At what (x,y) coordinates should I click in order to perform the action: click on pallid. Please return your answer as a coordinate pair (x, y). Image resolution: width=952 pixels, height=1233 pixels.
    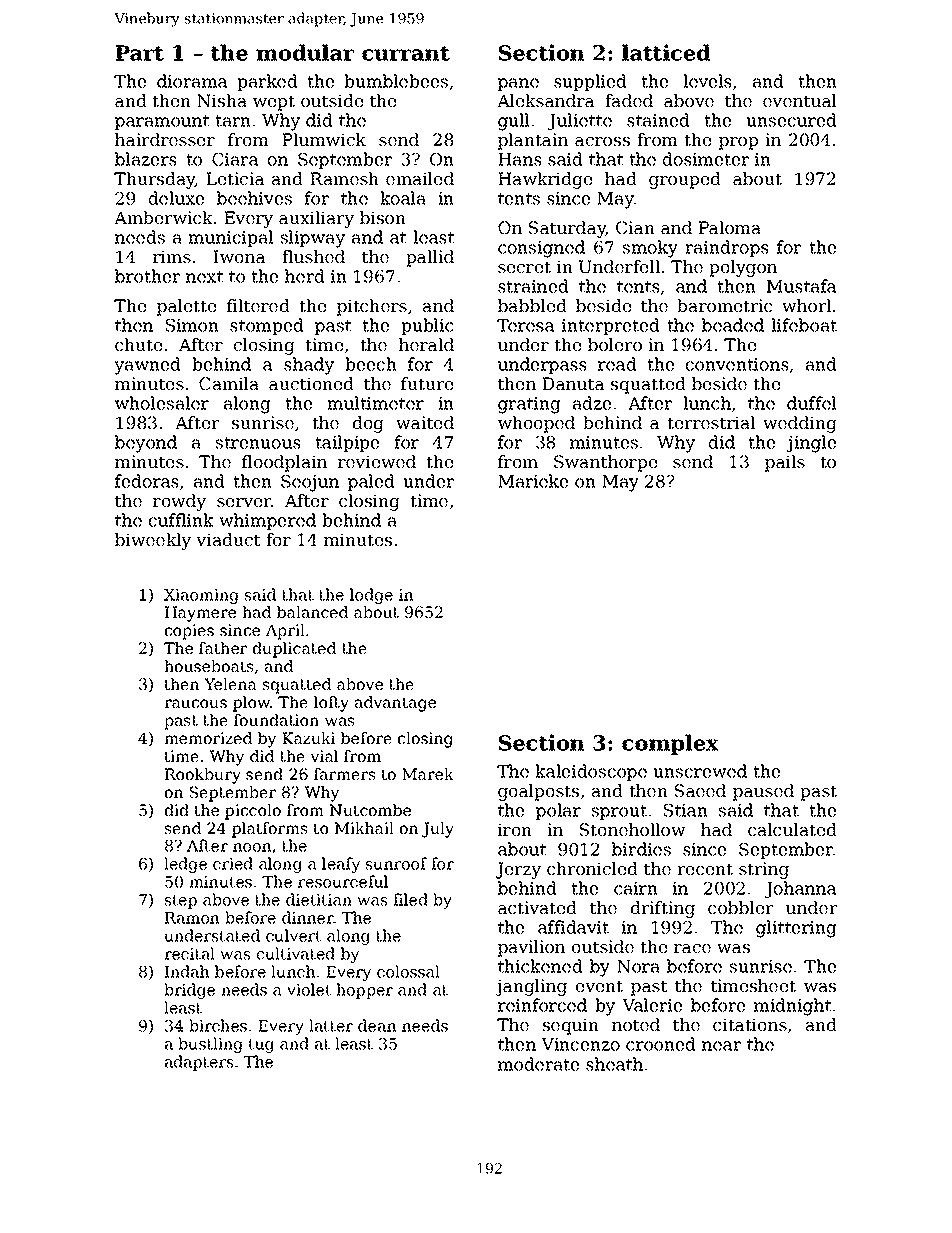
    Looking at the image, I should click on (430, 258).
